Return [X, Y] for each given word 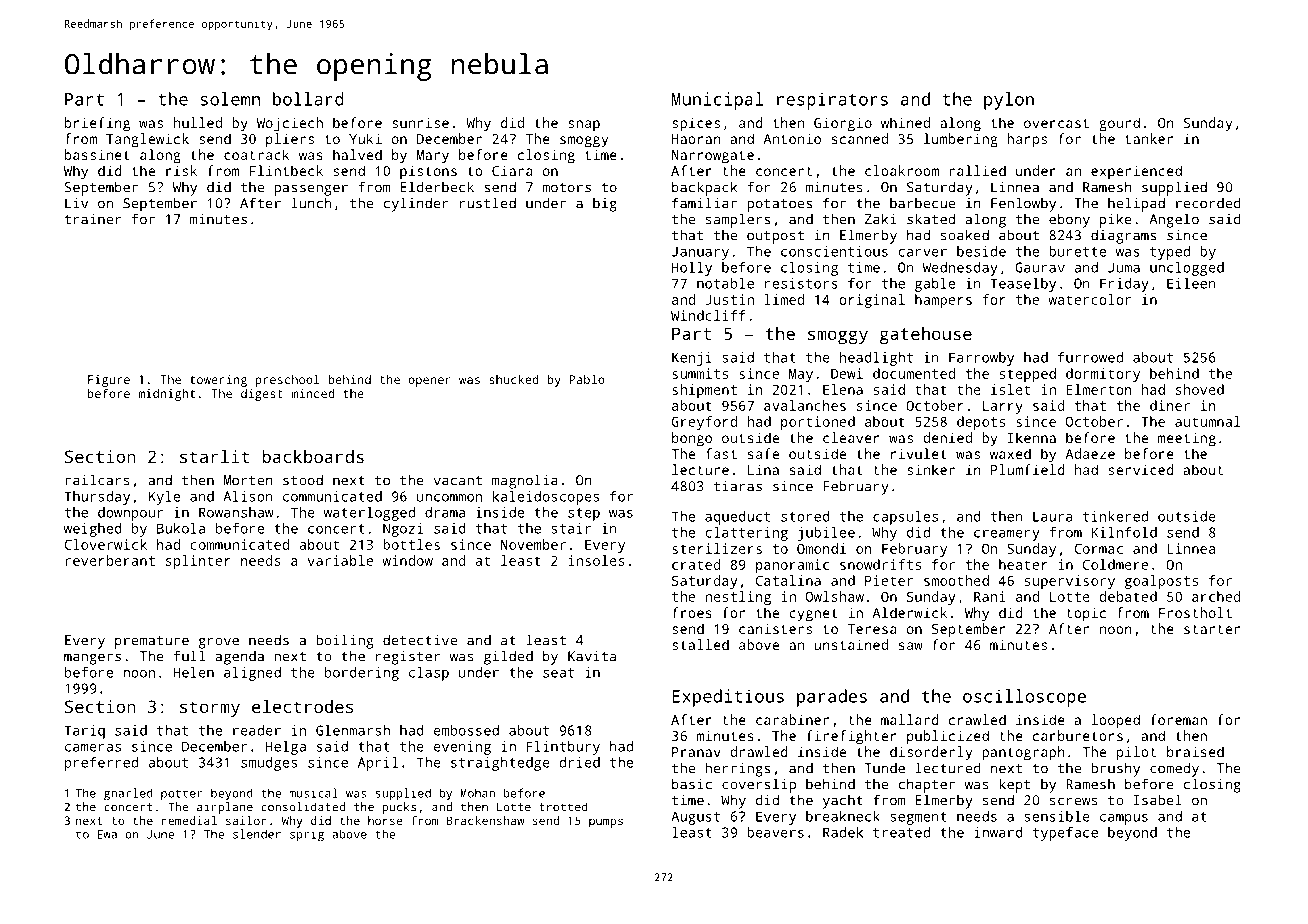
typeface [1065, 834]
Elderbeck [437, 187]
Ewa [107, 834]
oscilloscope [1024, 698]
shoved [1200, 389]
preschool [287, 381]
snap [584, 125]
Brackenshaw [485, 820]
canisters [775, 628]
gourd [1119, 124]
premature [152, 642]
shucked [514, 379]
